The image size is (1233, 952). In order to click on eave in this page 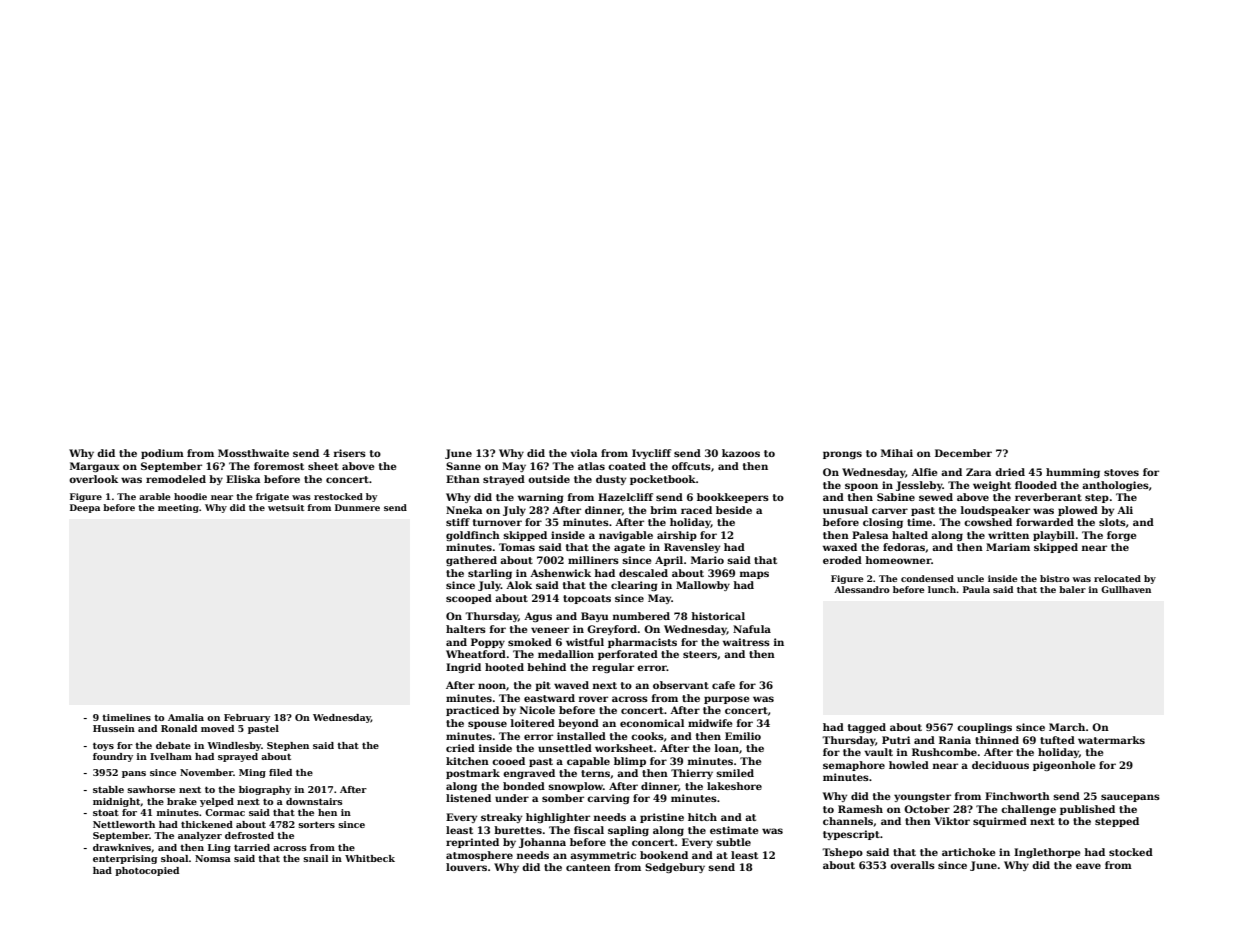, I will do `click(1088, 866)`.
